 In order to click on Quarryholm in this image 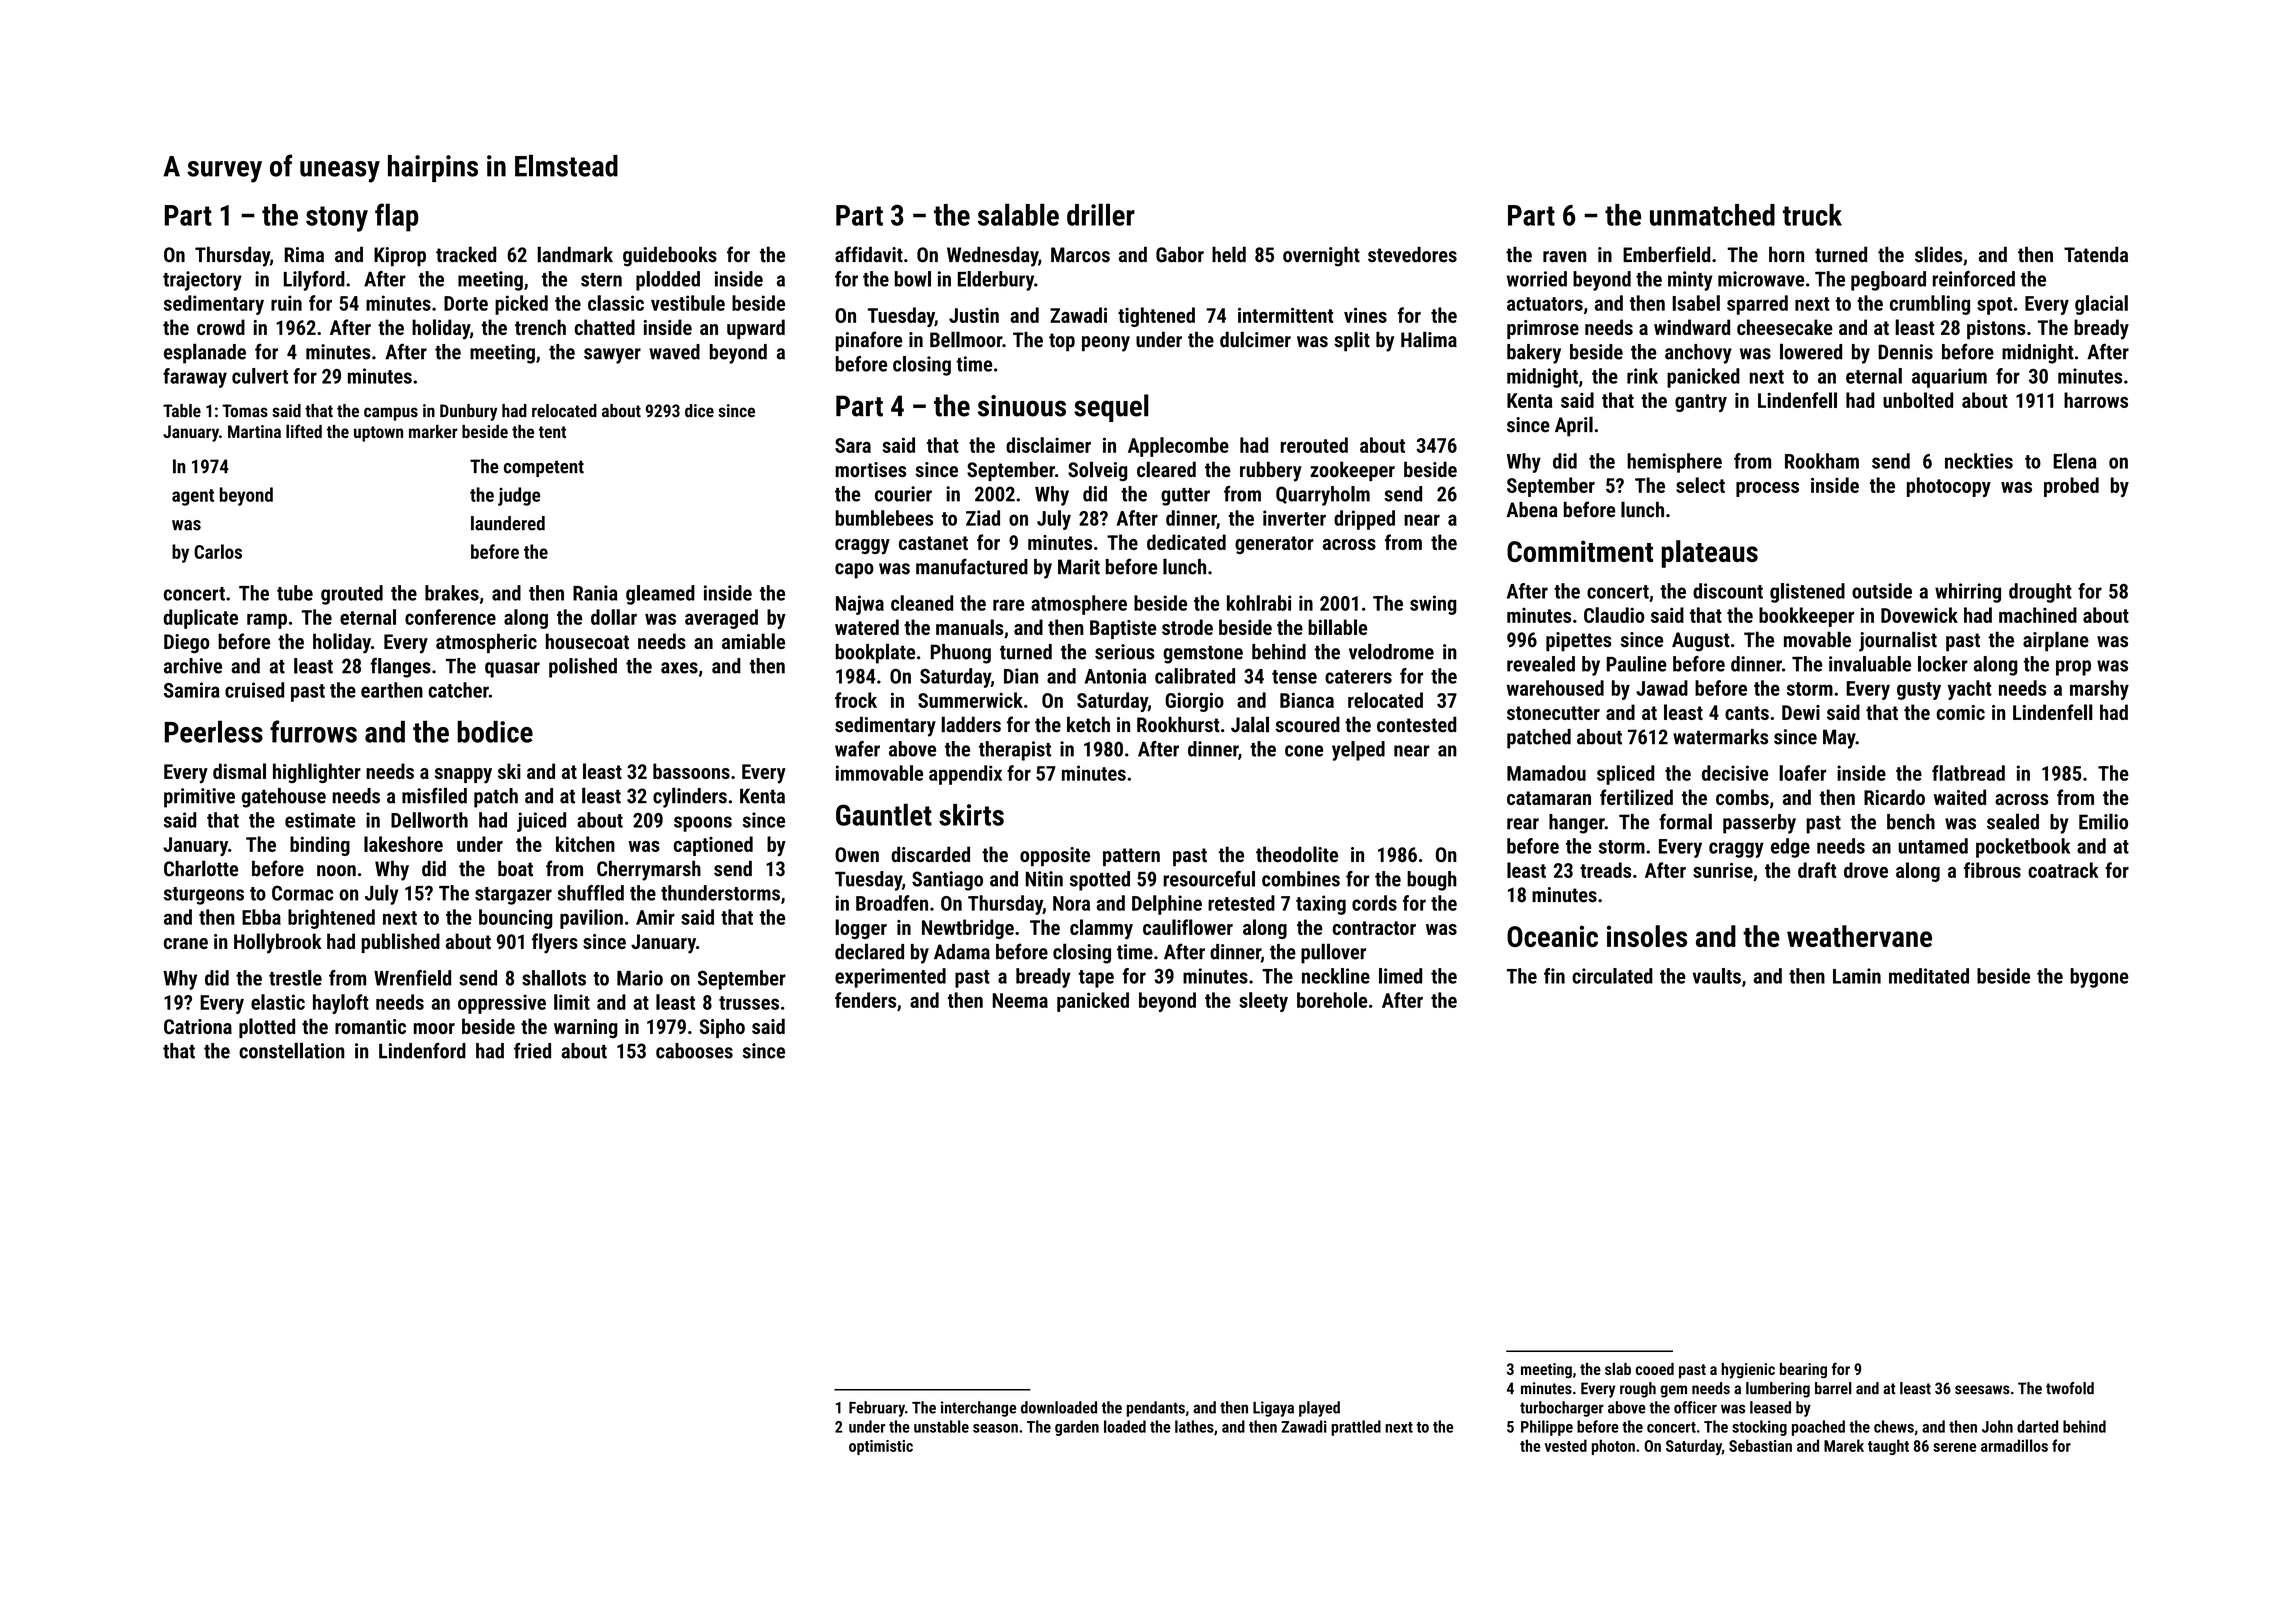, I will do `click(1323, 496)`.
